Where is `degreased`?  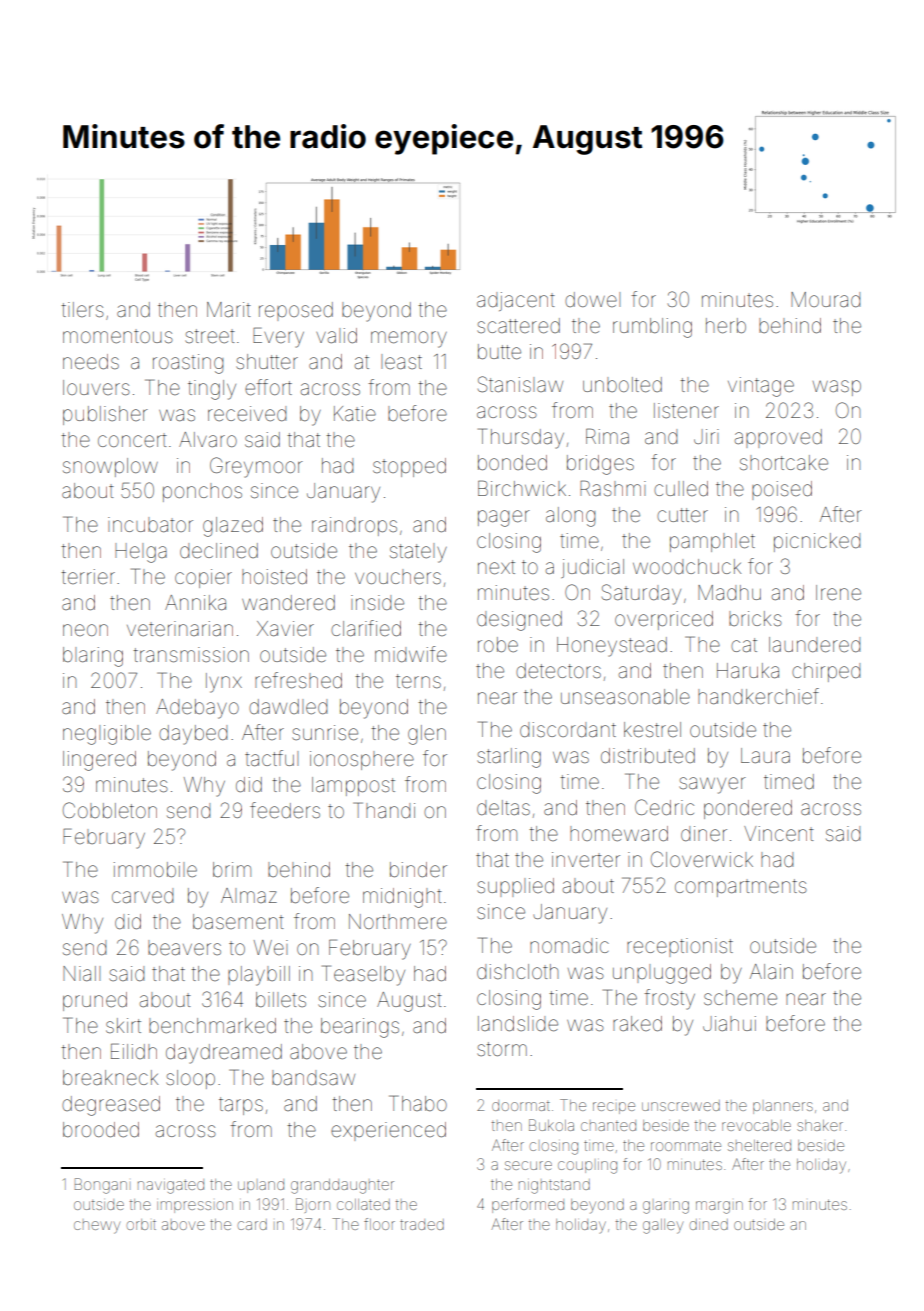
degreased is located at coordinates (111, 1106).
